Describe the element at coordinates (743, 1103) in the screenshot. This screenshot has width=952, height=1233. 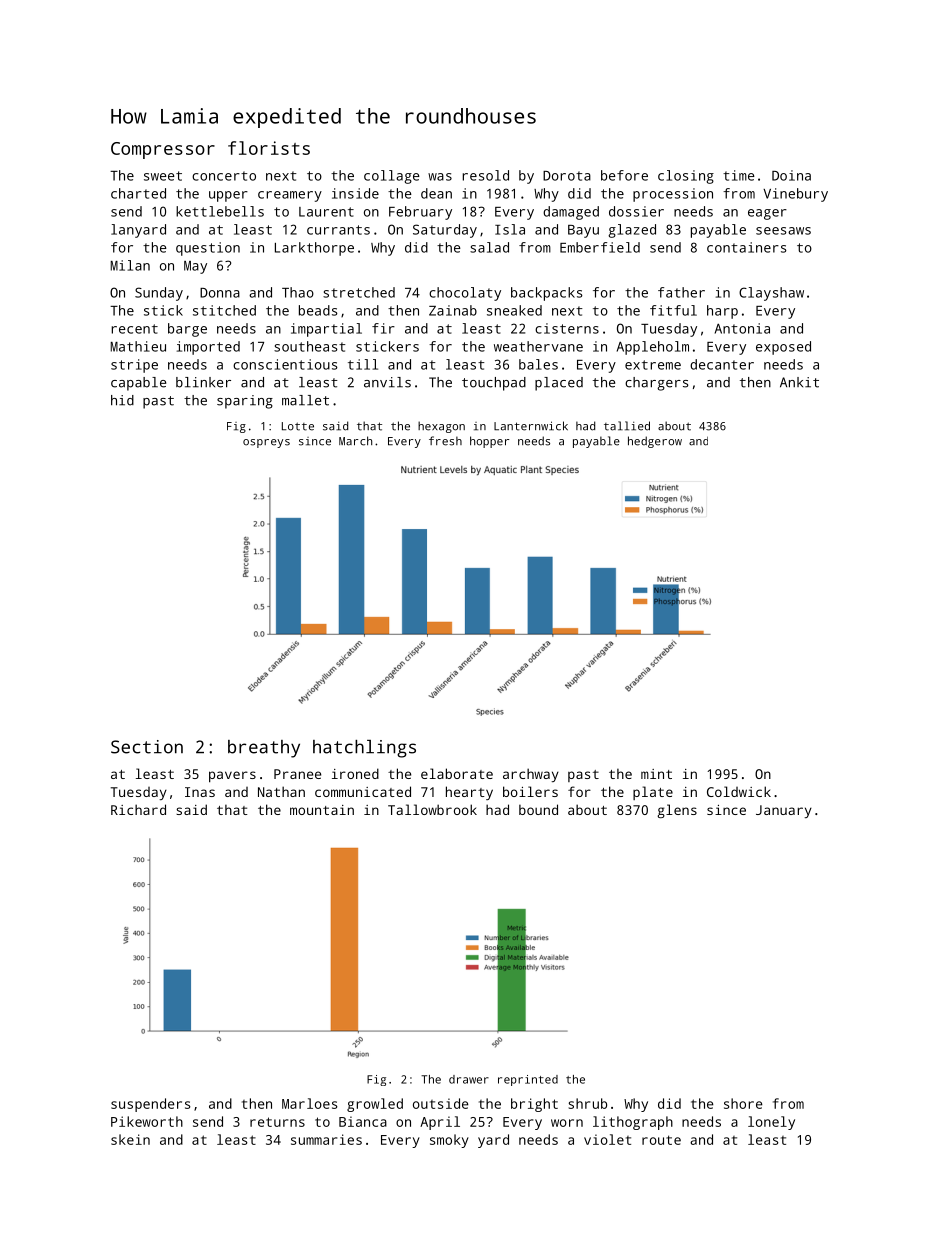
I see `shore` at that location.
